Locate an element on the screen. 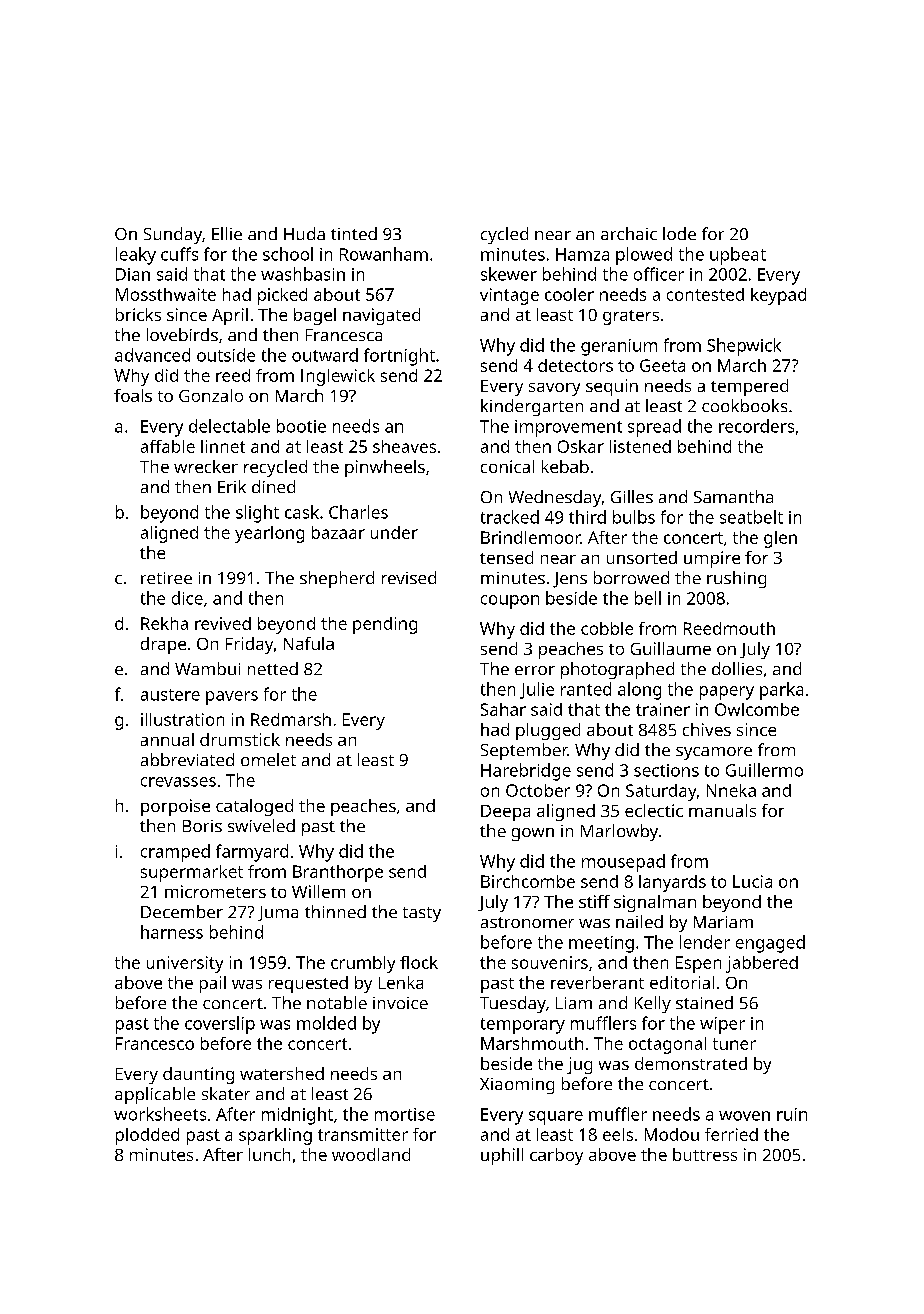  Kelly is located at coordinates (653, 1004).
